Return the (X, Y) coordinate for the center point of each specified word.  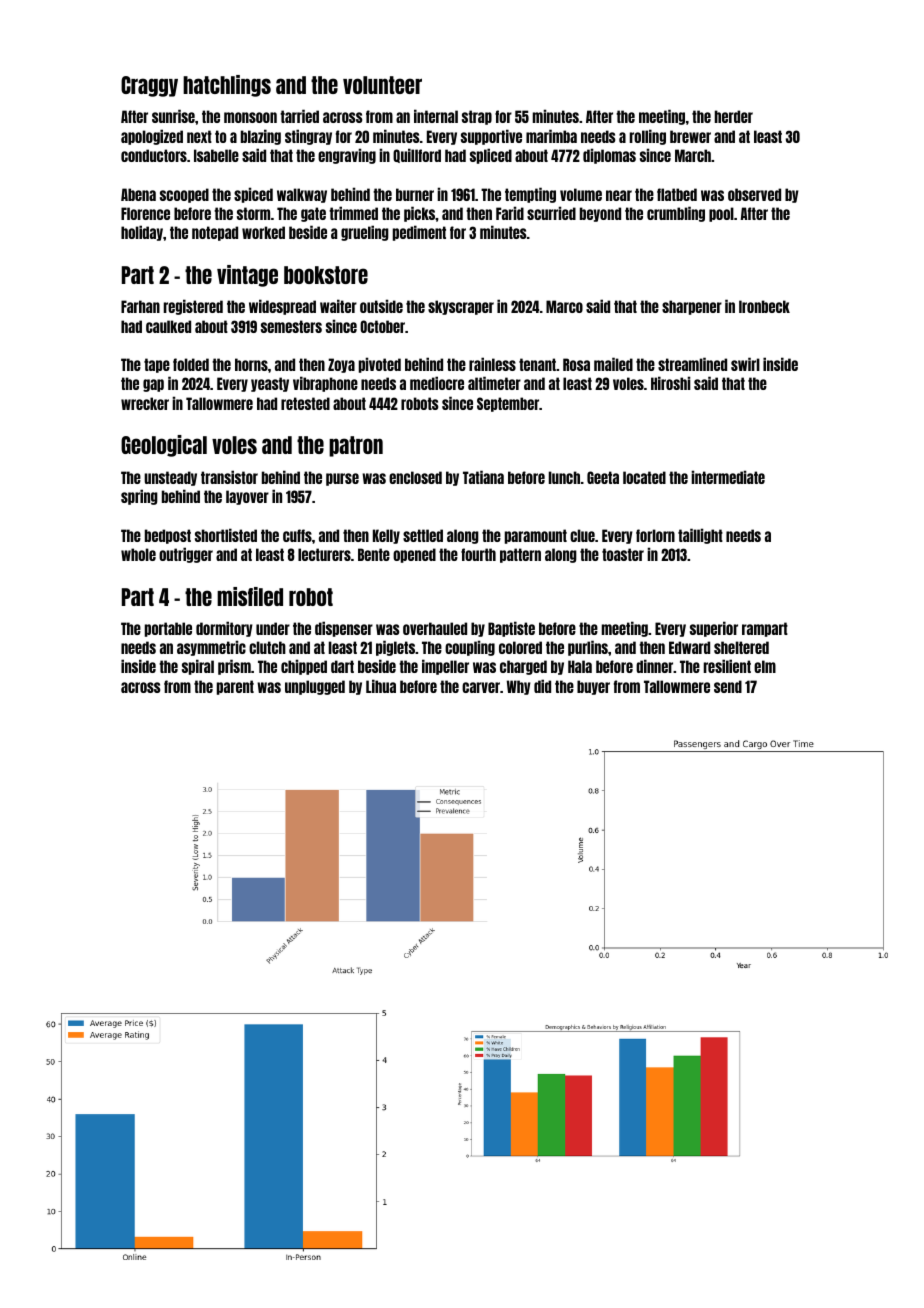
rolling (648, 137)
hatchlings (227, 86)
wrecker (145, 403)
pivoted (380, 365)
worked (263, 232)
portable (168, 629)
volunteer (382, 85)
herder (734, 116)
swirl (745, 364)
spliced (491, 156)
